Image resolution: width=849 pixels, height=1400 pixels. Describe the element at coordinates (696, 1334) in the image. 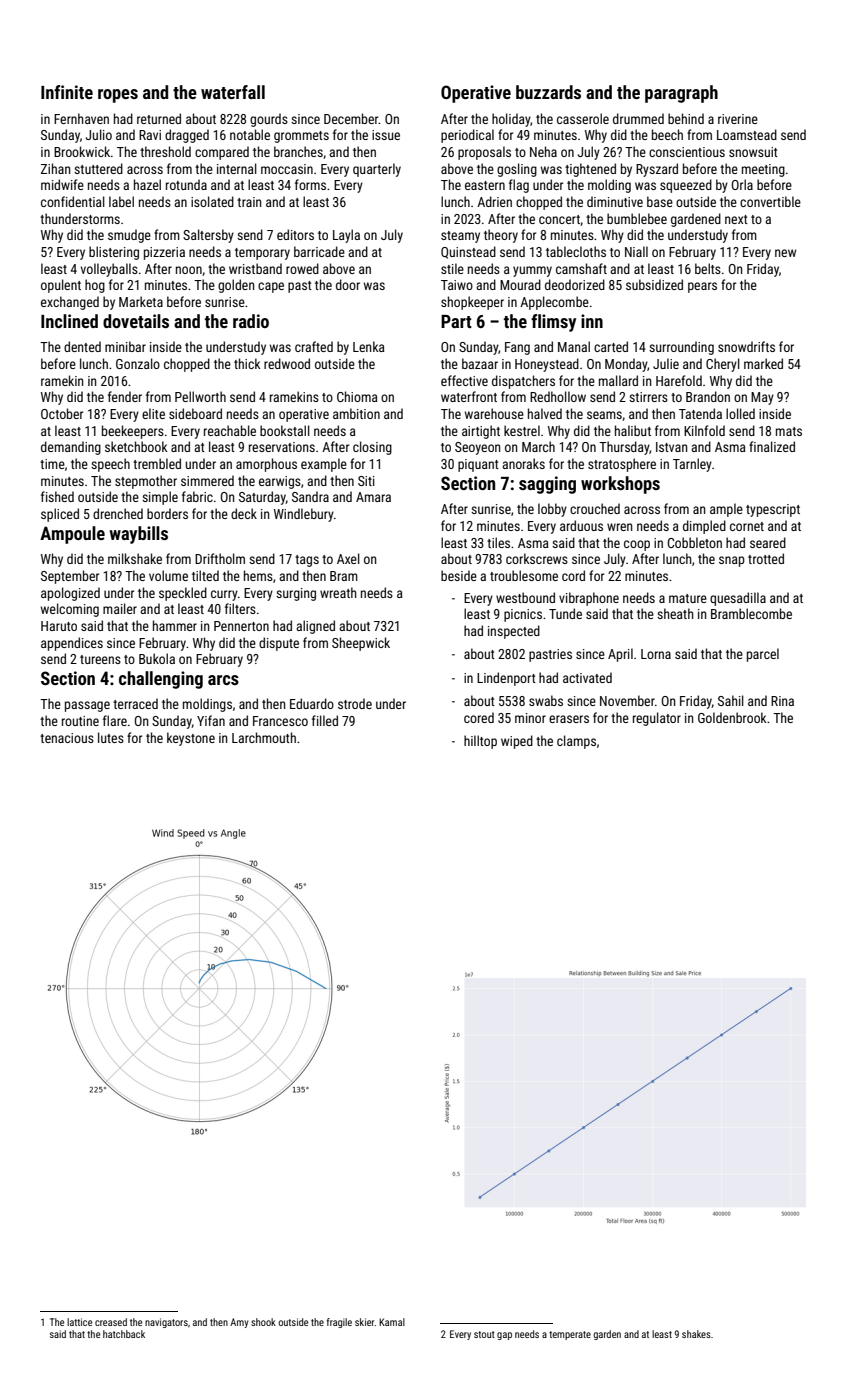

I see `shakes` at that location.
